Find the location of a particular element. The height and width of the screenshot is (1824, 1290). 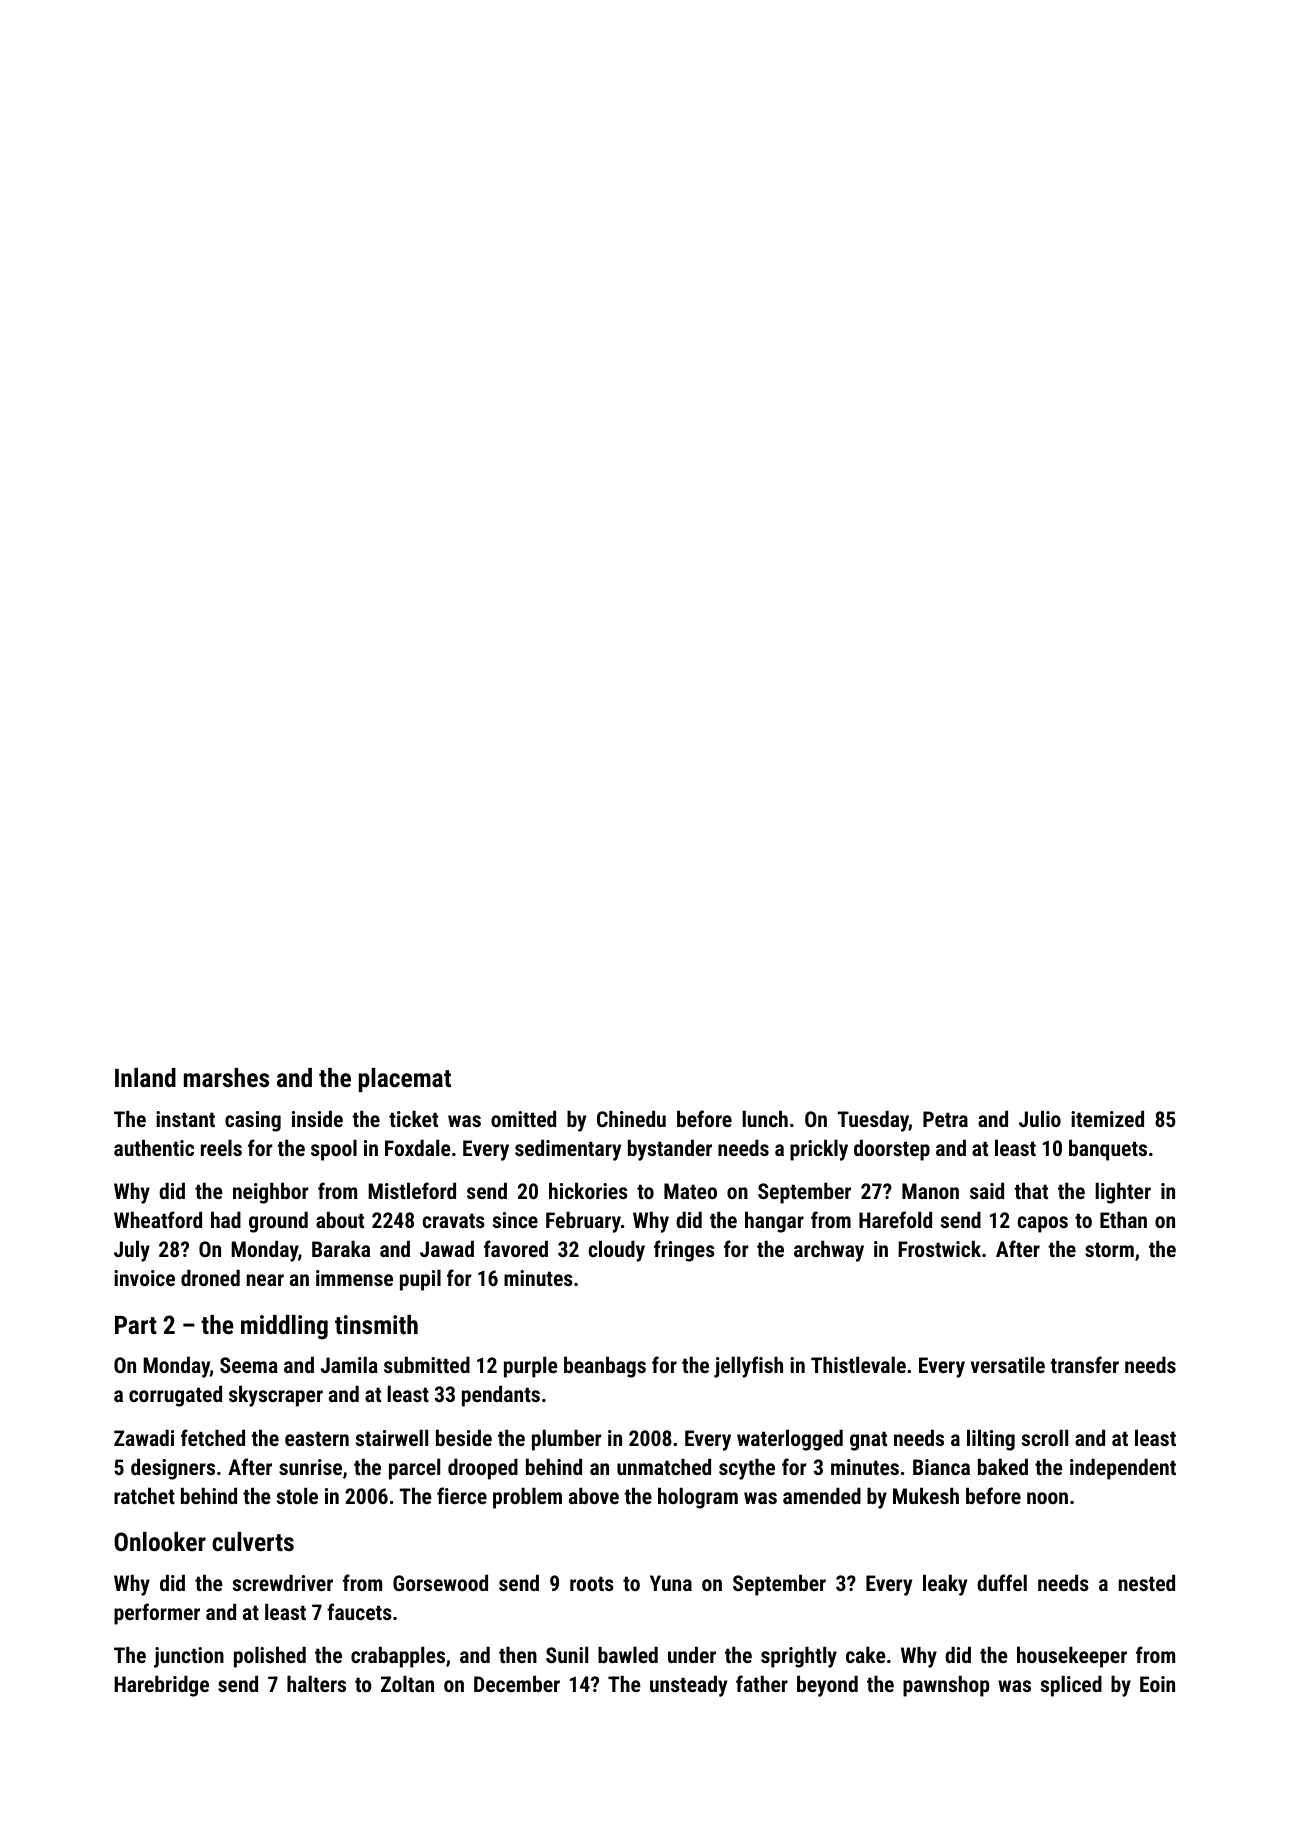

said is located at coordinates (987, 1190).
